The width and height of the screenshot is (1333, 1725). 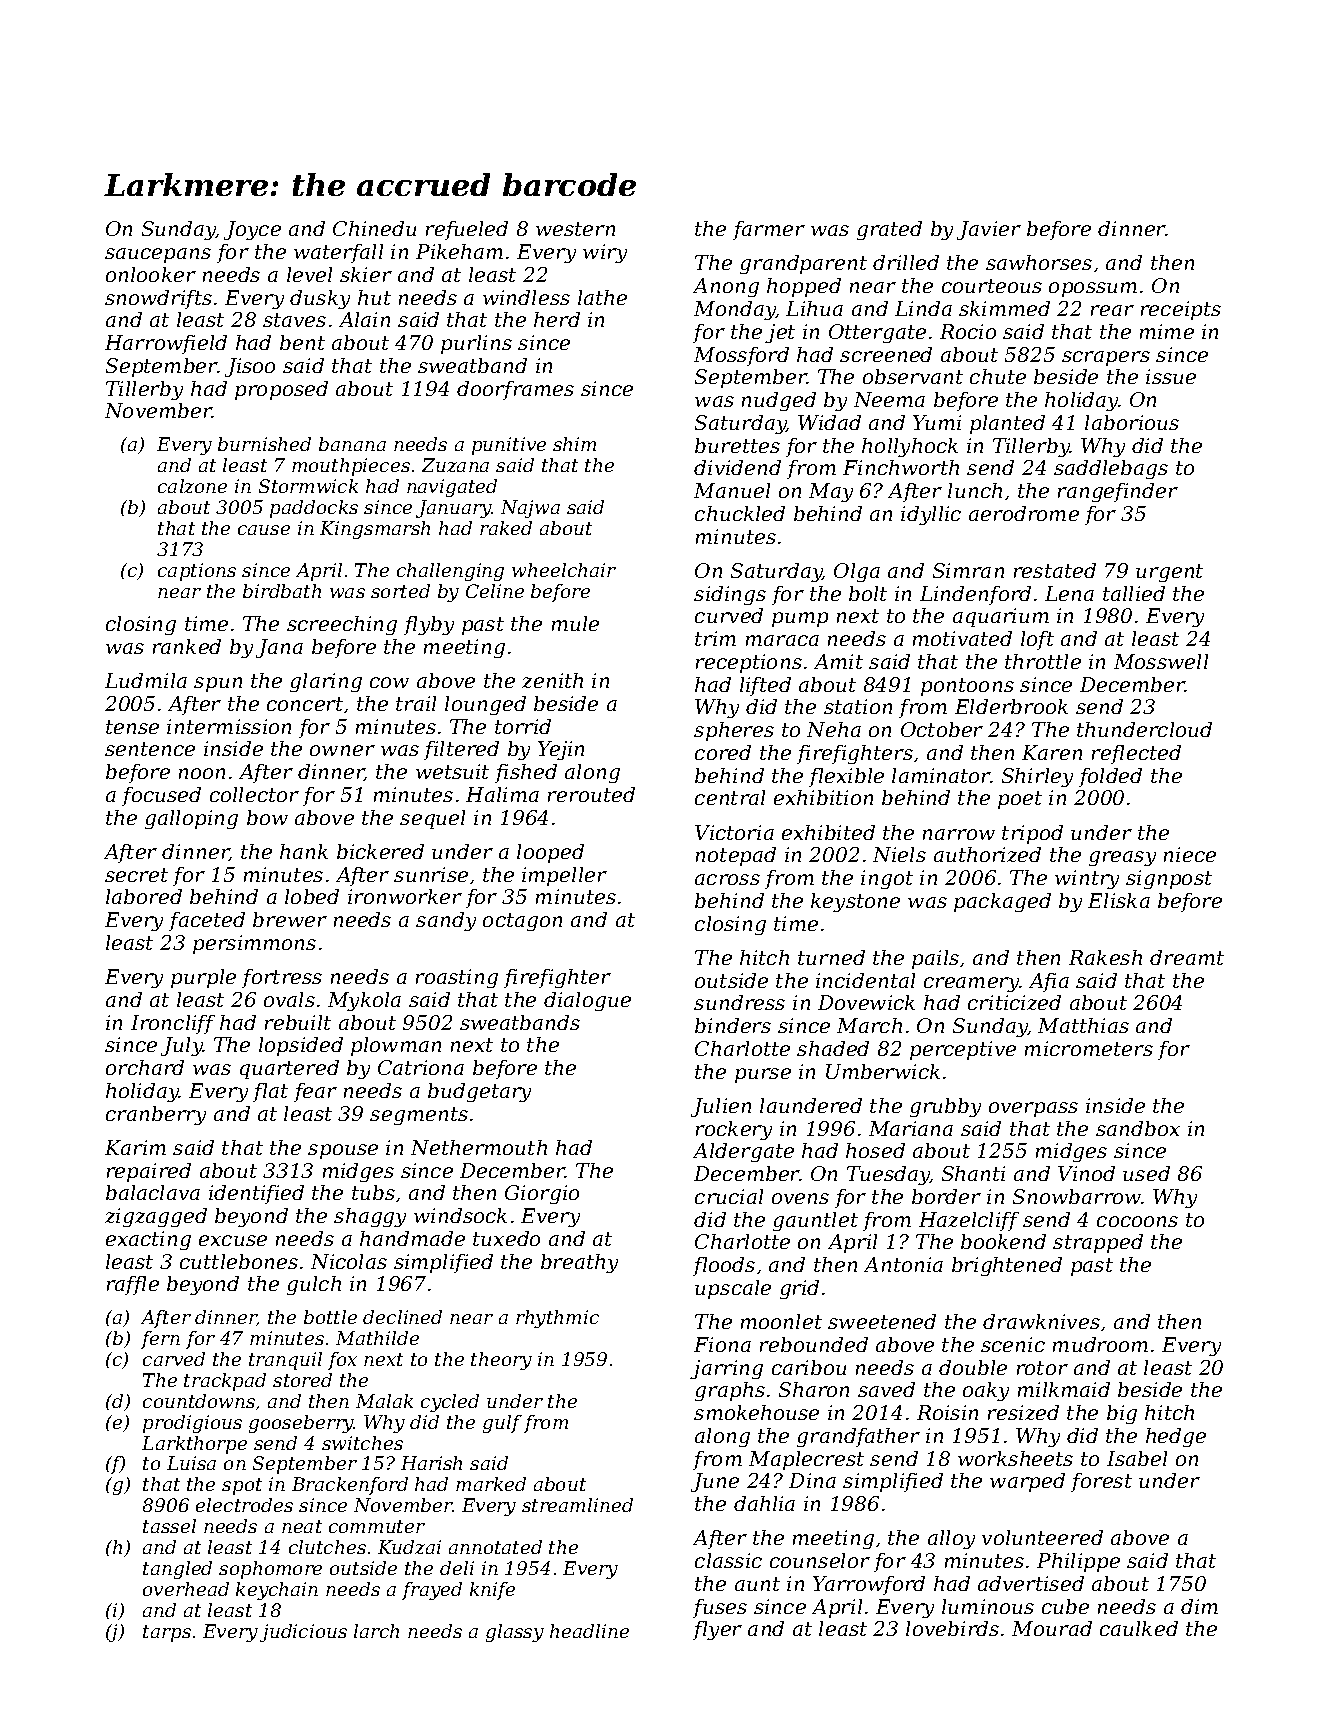 I want to click on Chinedu, so click(x=374, y=228).
